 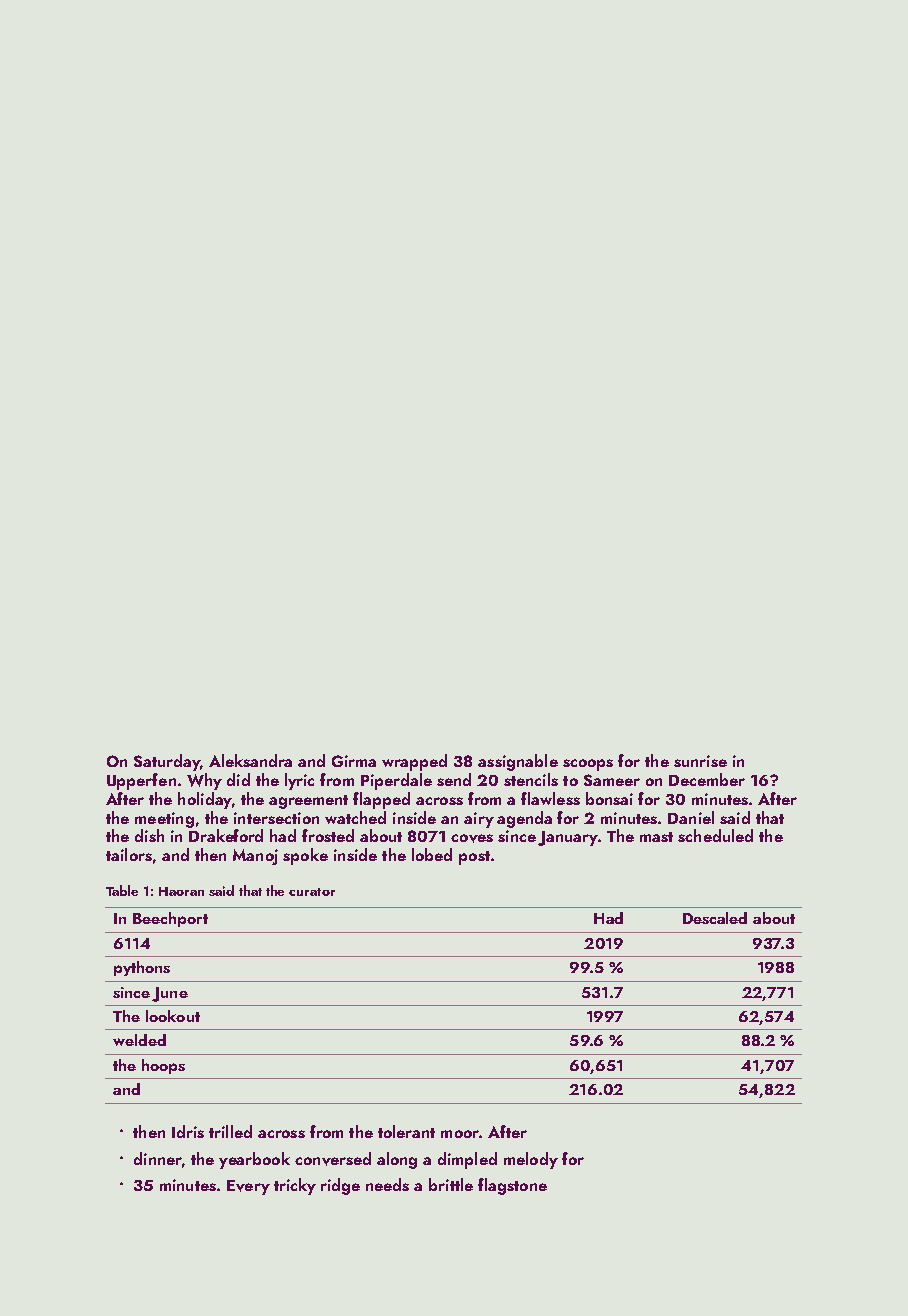 What do you see at coordinates (406, 1131) in the page?
I see `tolerant` at bounding box center [406, 1131].
